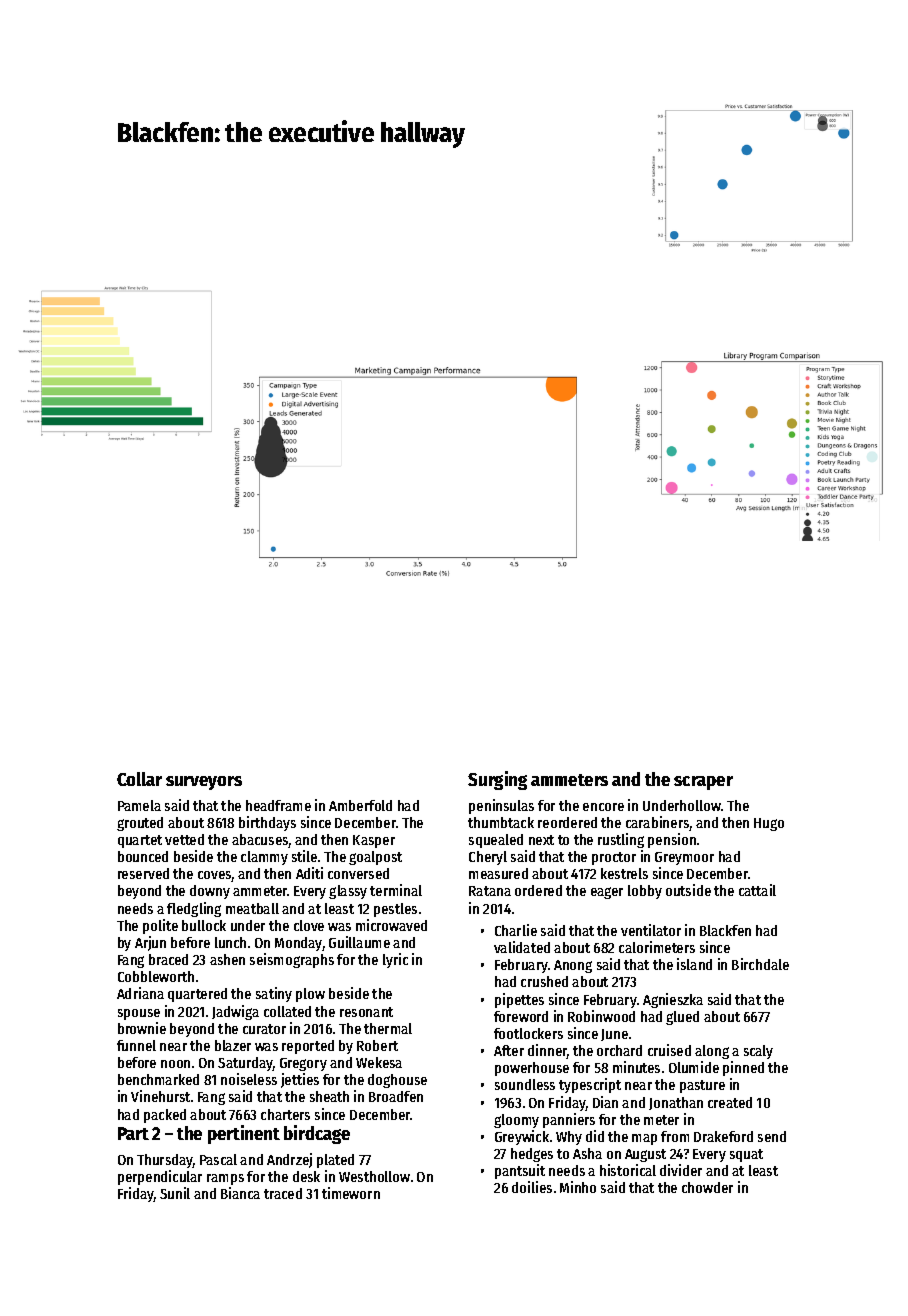  What do you see at coordinates (175, 1193) in the document?
I see `Sunil` at bounding box center [175, 1193].
